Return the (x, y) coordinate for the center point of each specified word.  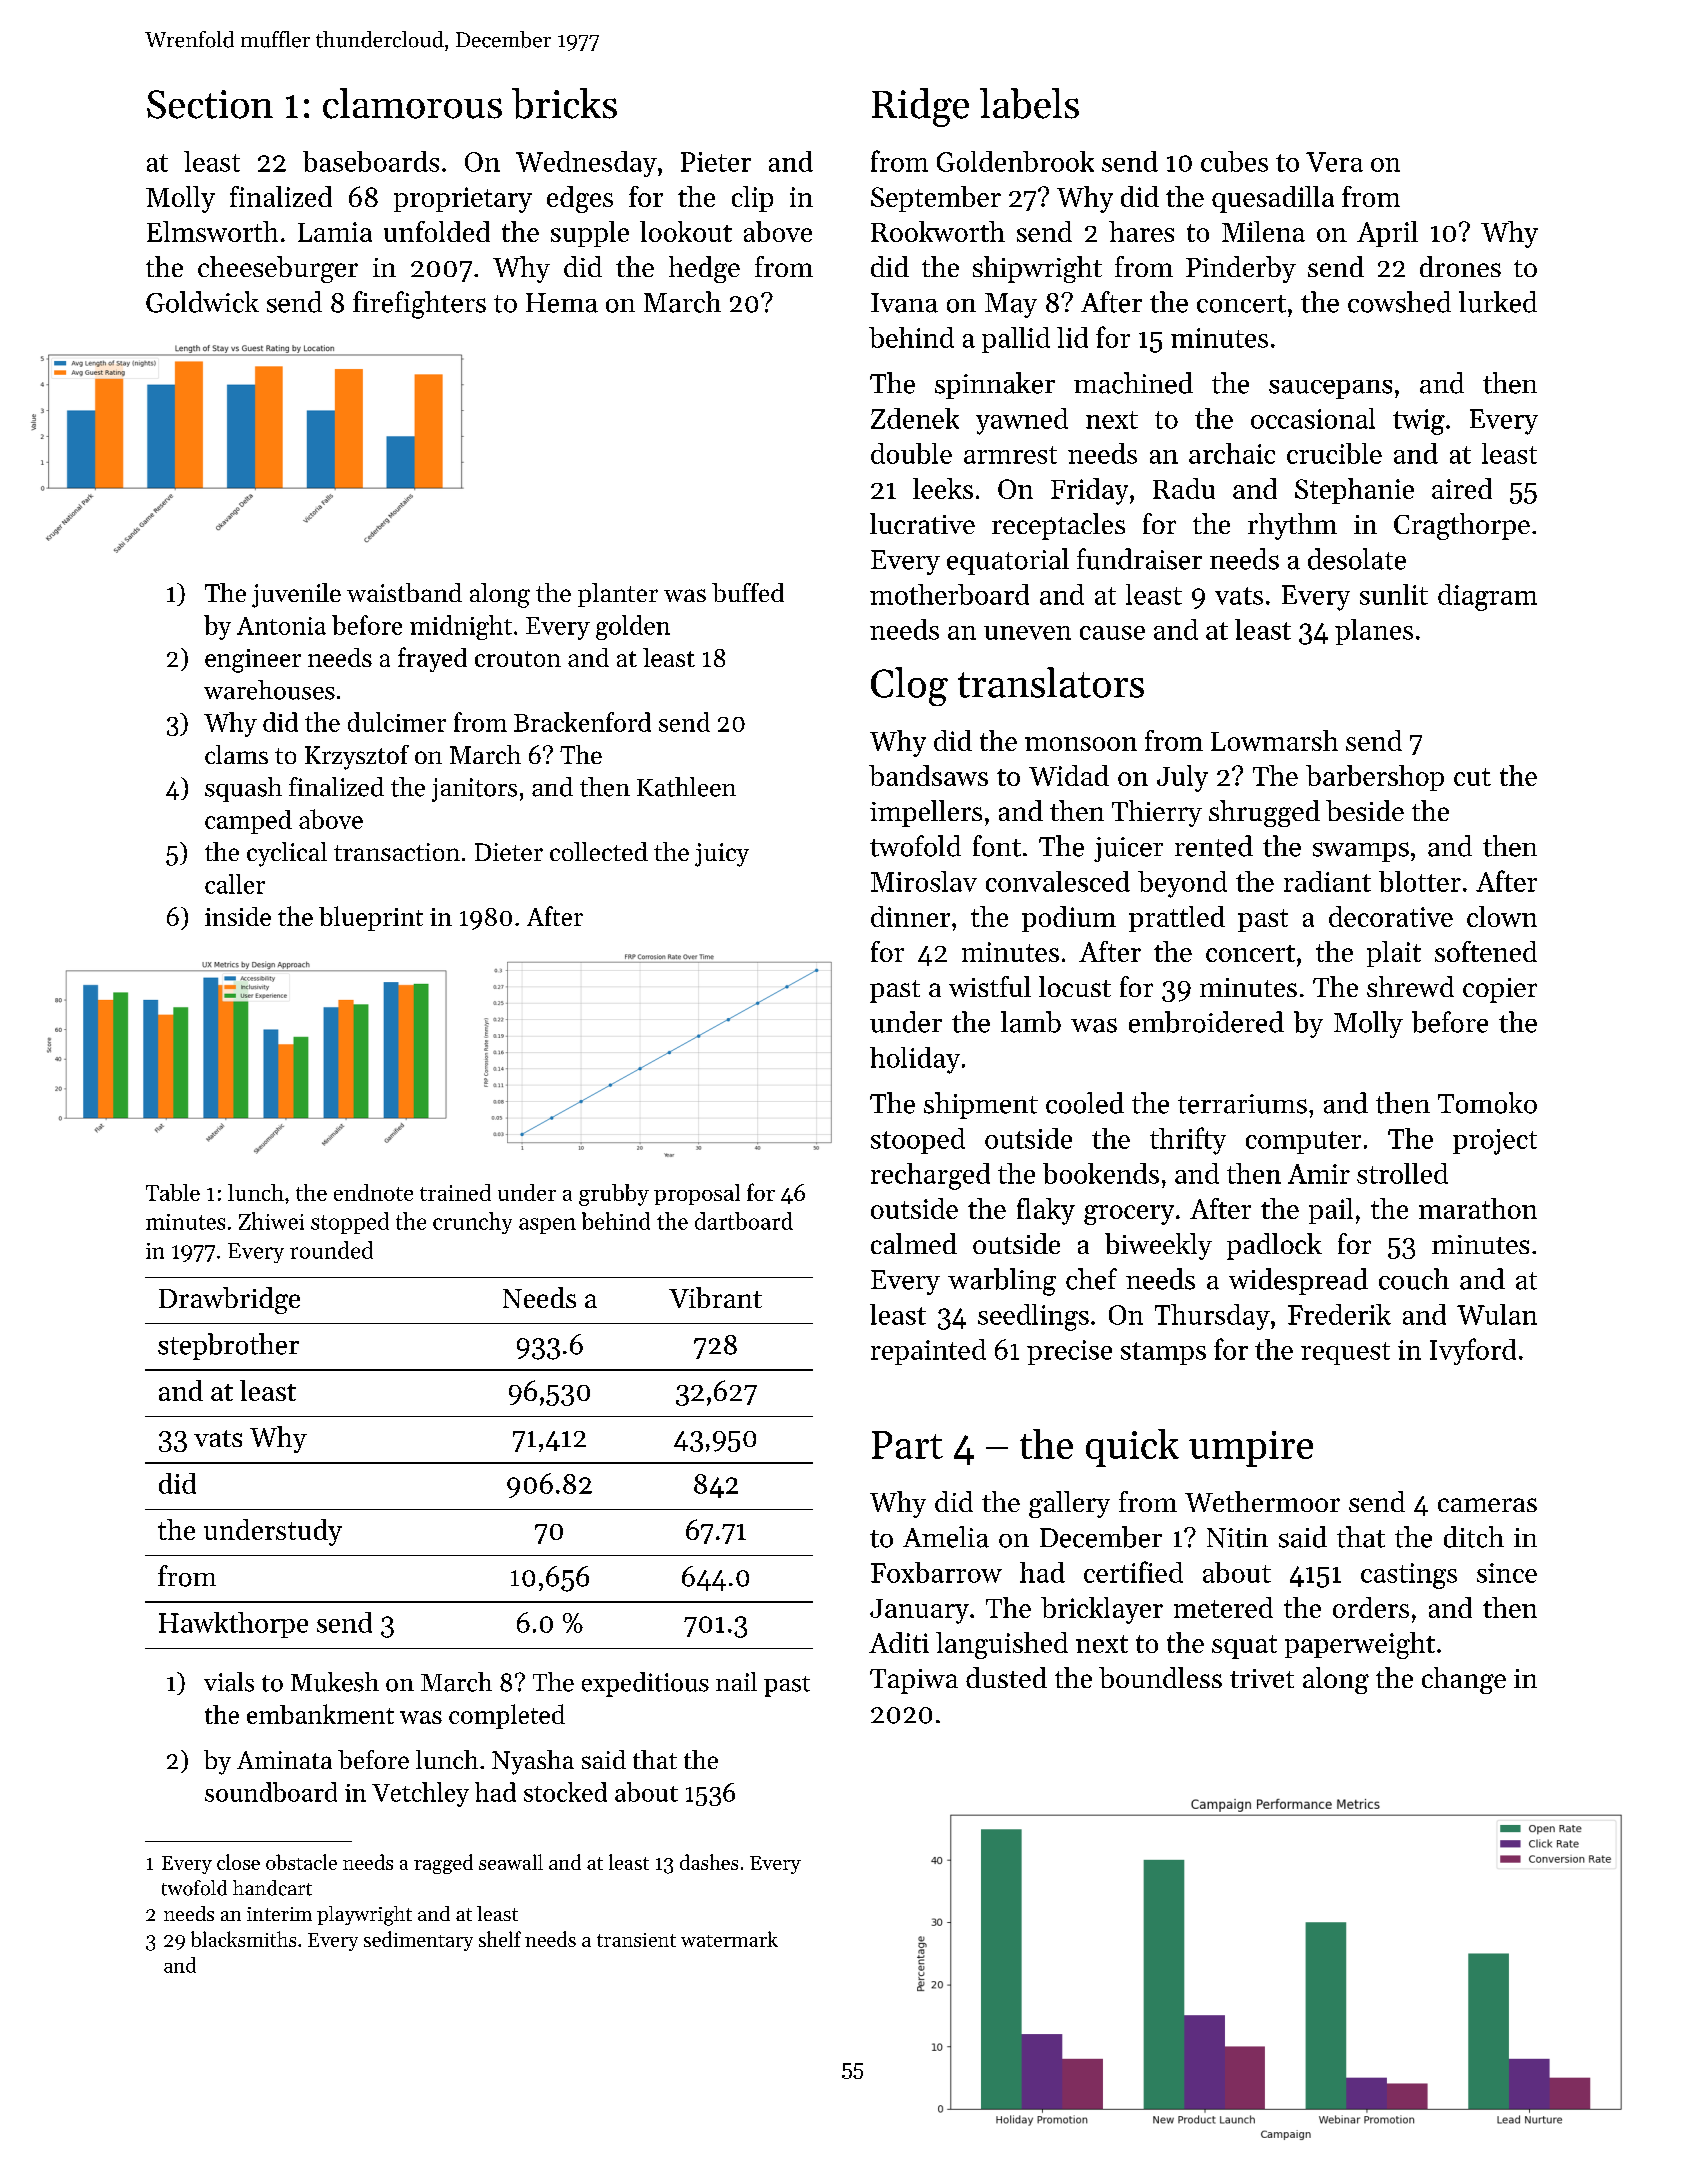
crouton (518, 659)
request (1345, 1353)
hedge (704, 269)
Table (173, 1192)
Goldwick (202, 302)
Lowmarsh (1274, 740)
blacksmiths (243, 1939)
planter (618, 595)
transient (636, 1940)
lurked (1498, 302)
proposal (697, 1194)
